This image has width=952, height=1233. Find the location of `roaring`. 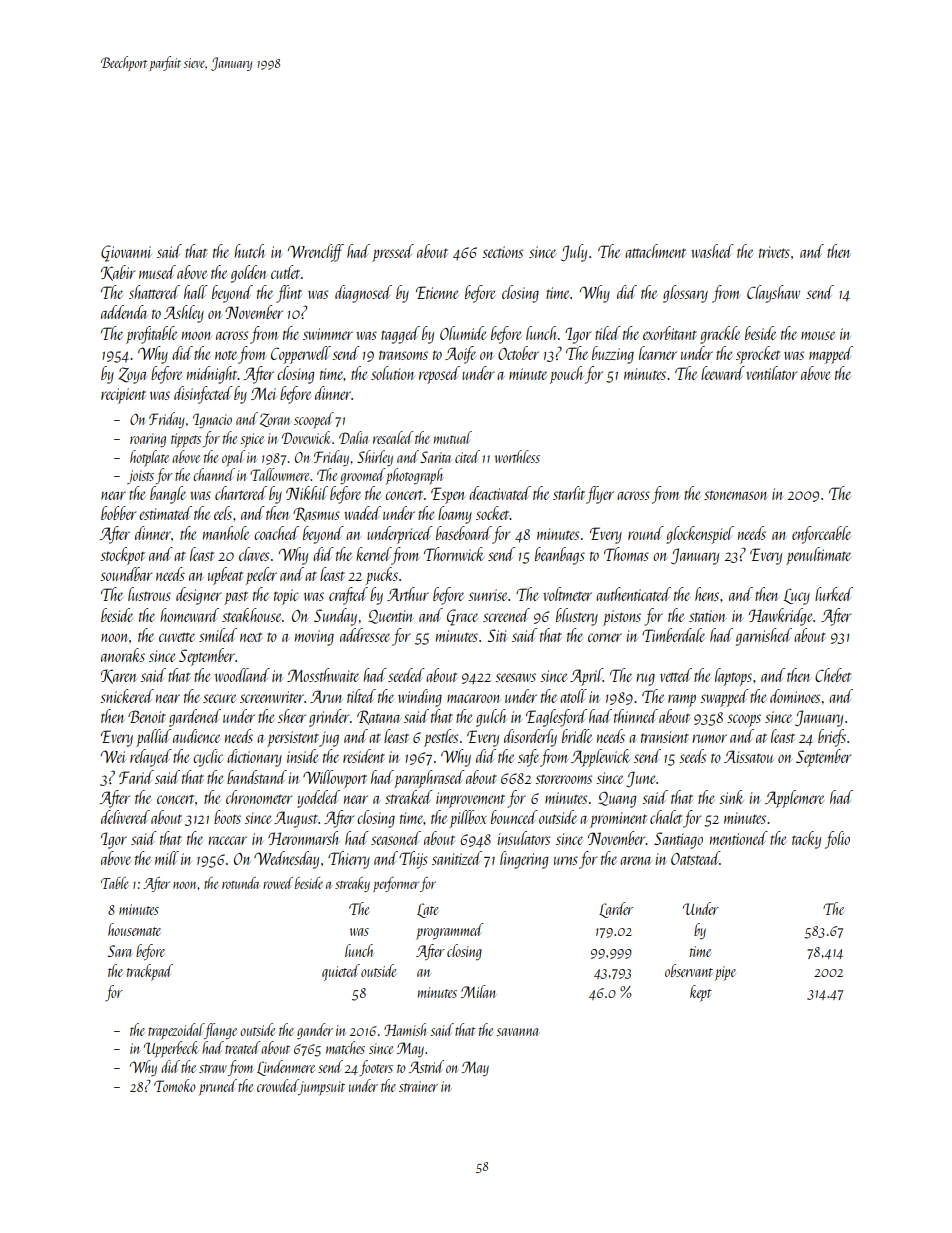

roaring is located at coordinates (148, 440).
